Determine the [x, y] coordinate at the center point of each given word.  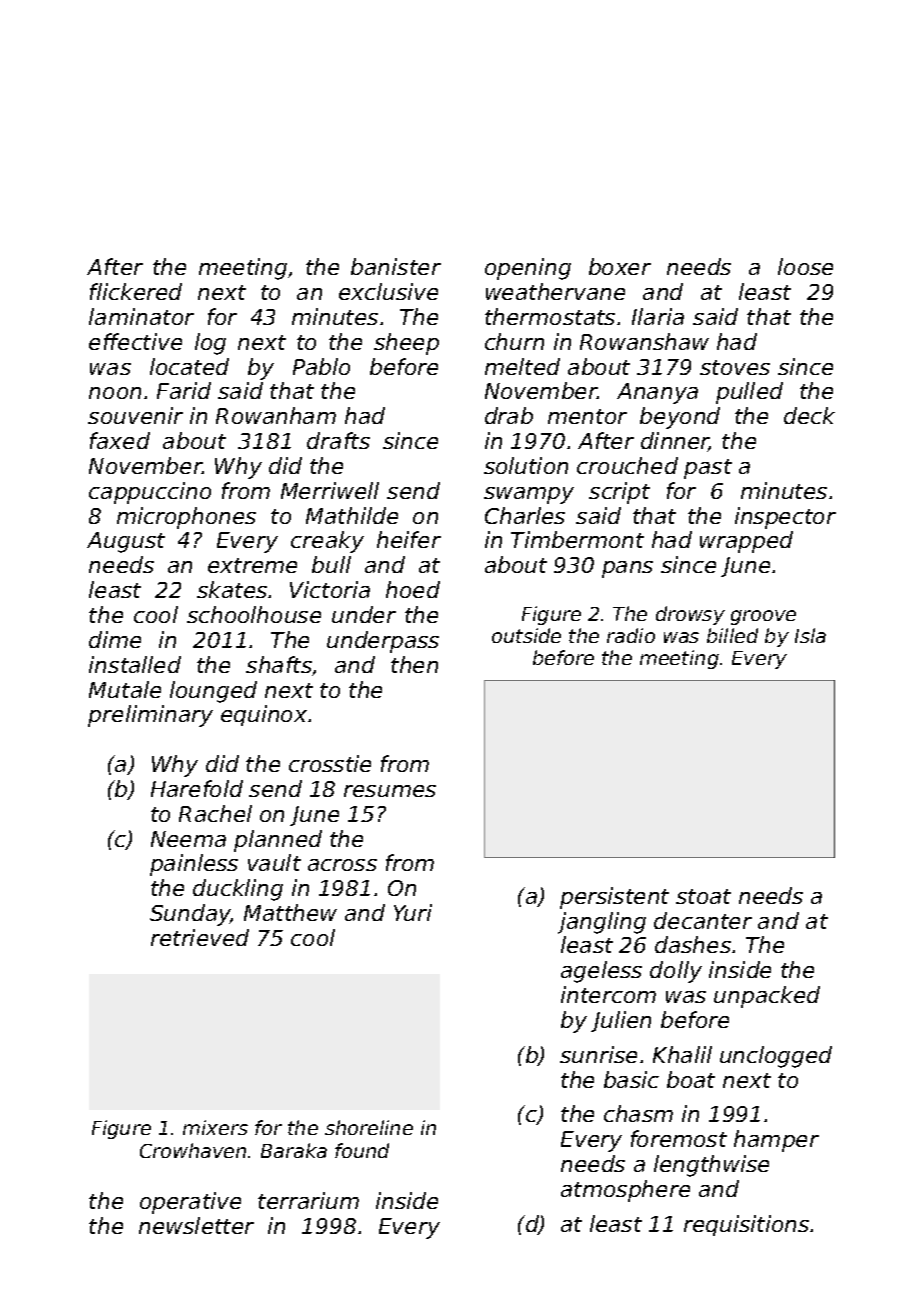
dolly [676, 972]
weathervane [555, 291]
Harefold [197, 788]
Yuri [413, 912]
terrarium [308, 1200]
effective [135, 341]
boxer [620, 266]
